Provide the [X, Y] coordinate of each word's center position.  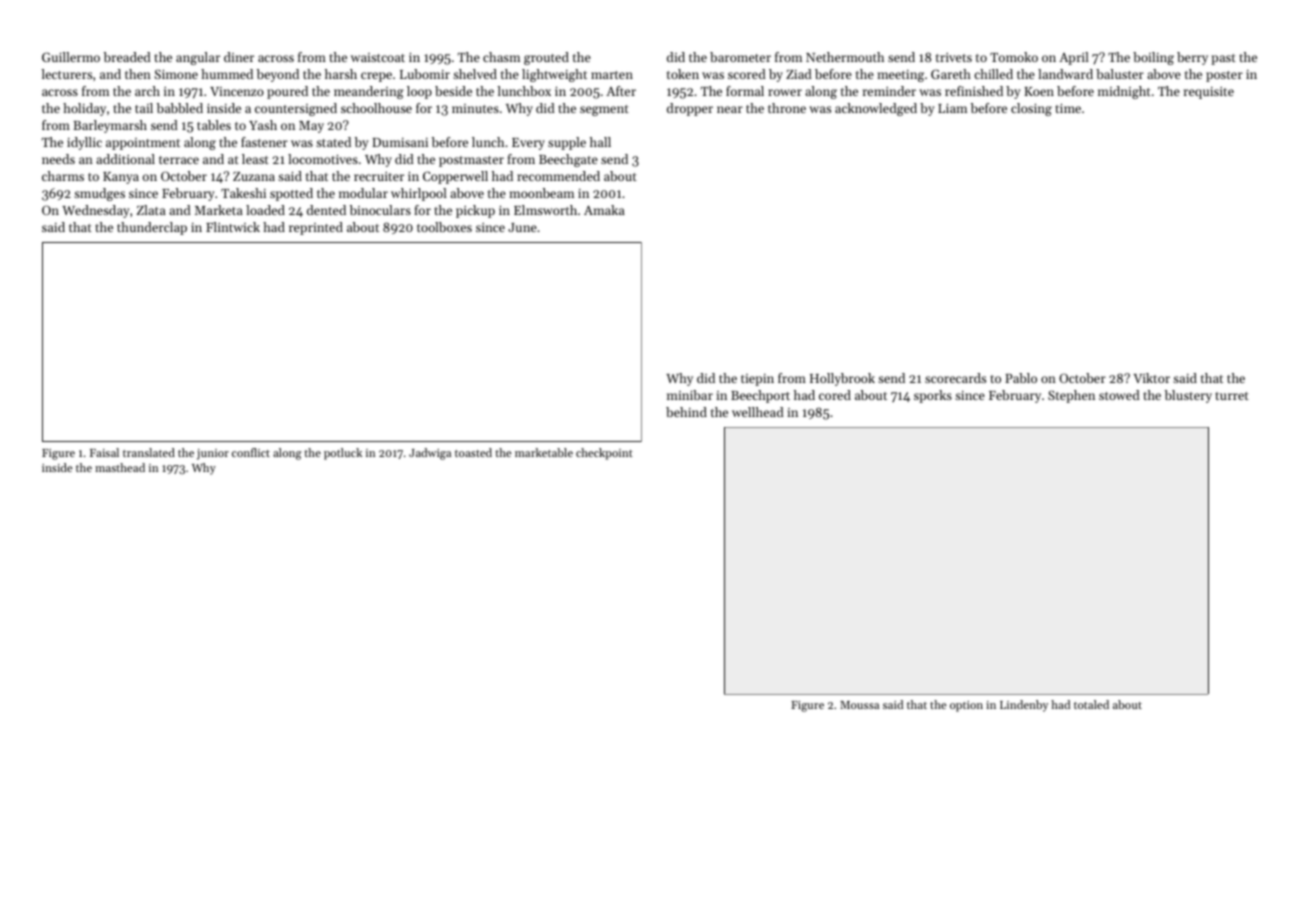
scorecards [955, 378]
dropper [690, 109]
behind [686, 412]
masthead [120, 467]
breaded [127, 57]
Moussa [859, 705]
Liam [952, 108]
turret [1232, 396]
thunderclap [152, 228]
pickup [475, 211]
